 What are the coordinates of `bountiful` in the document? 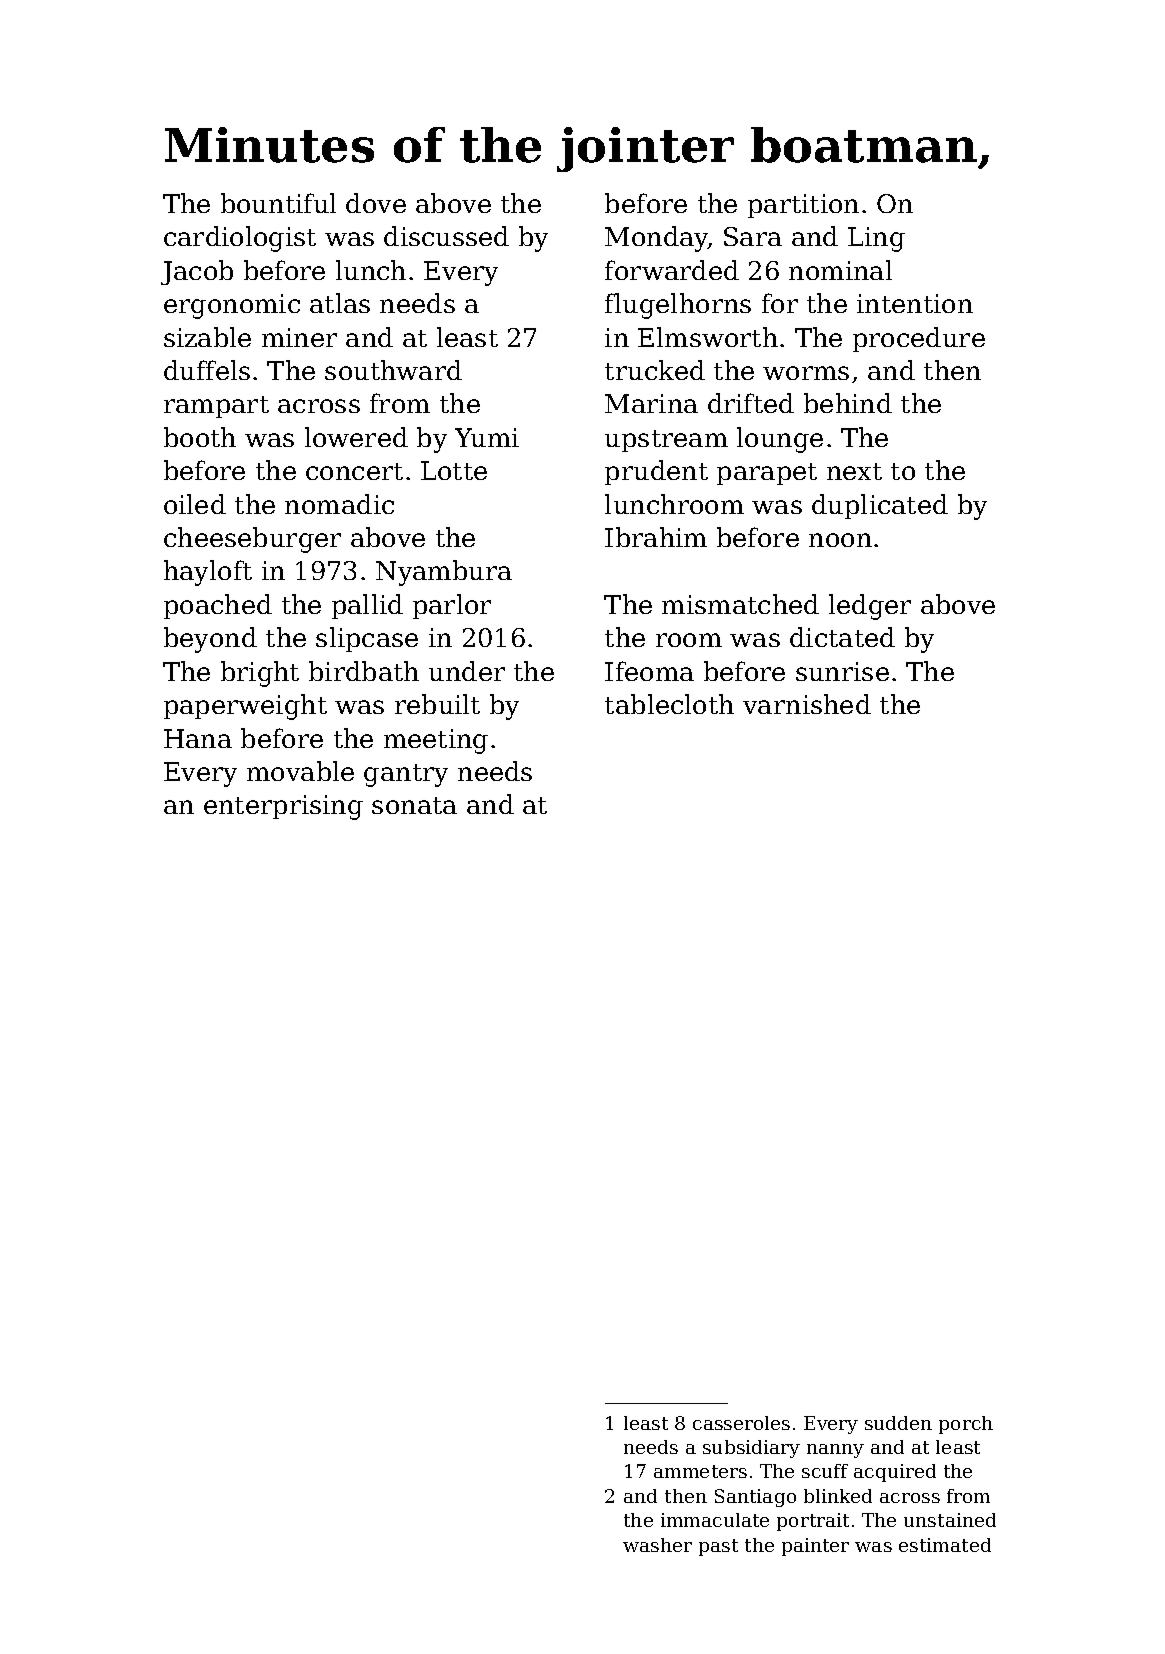 It's located at (278, 203).
